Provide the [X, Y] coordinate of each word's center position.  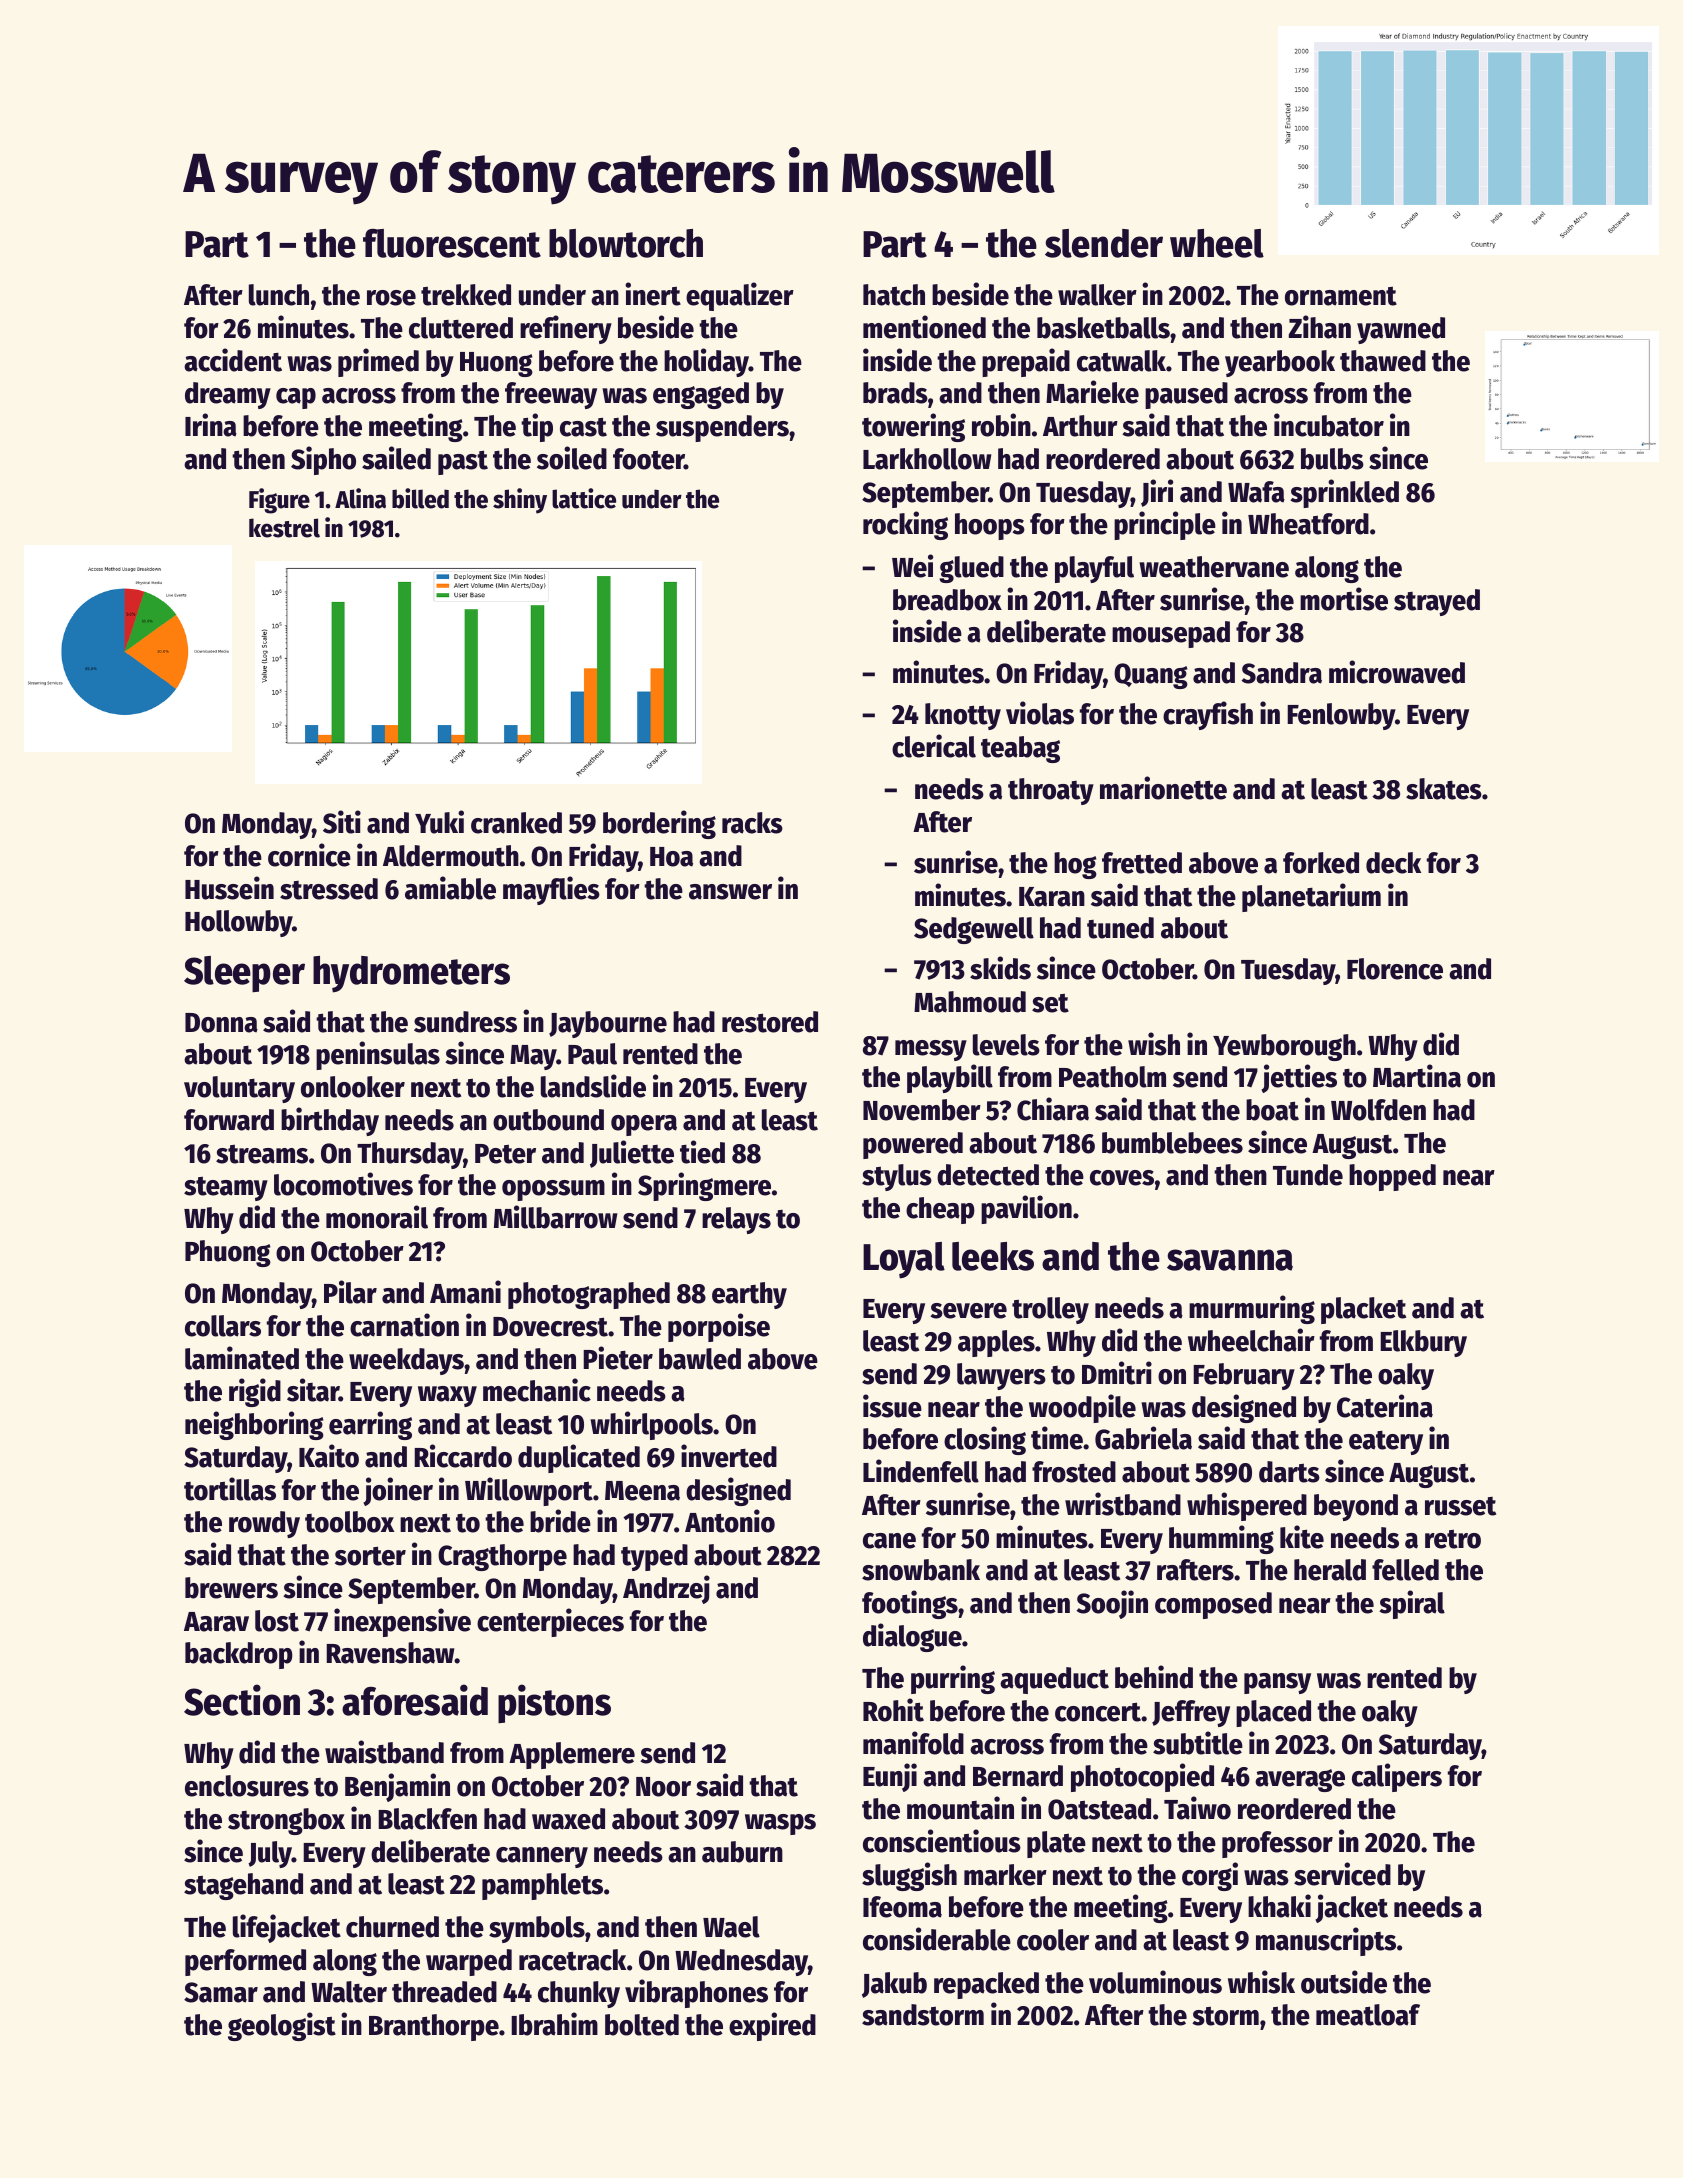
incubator [1329, 425]
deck [1393, 863]
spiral [1412, 1604]
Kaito [329, 1456]
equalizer [740, 296]
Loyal [904, 1260]
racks [752, 823]
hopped [1392, 1177]
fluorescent [452, 243]
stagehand [243, 1886]
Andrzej [666, 1589]
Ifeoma [902, 1907]
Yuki [439, 822]
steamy [226, 1188]
